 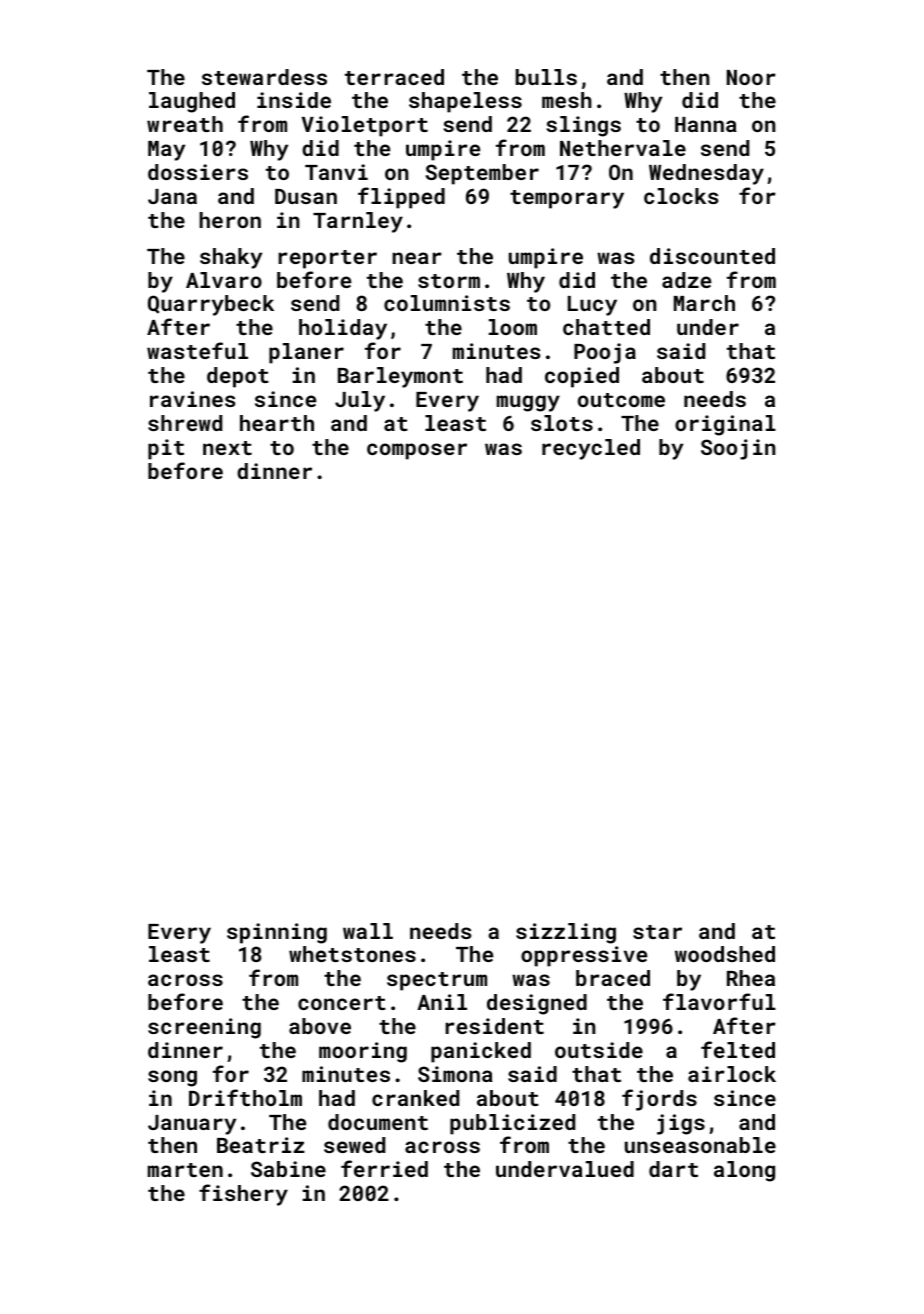 What do you see at coordinates (227, 448) in the document?
I see `next` at bounding box center [227, 448].
